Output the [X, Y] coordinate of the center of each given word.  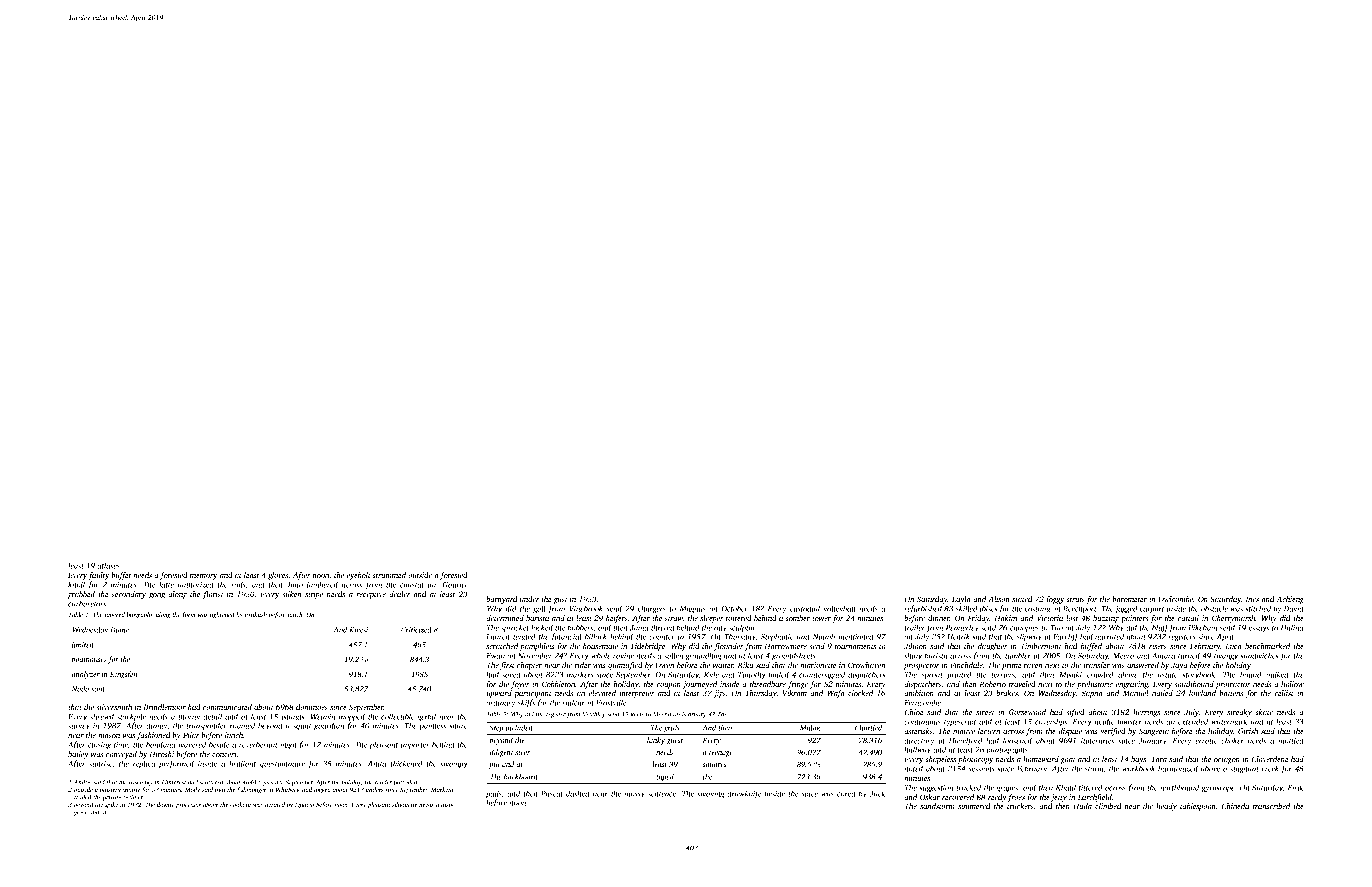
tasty [447, 806]
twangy [1226, 657]
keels [637, 714]
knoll [76, 584]
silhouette [404, 804]
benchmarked [1267, 646]
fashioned [153, 736]
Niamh [824, 636]
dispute [1070, 732]
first [507, 666]
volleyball [840, 609]
